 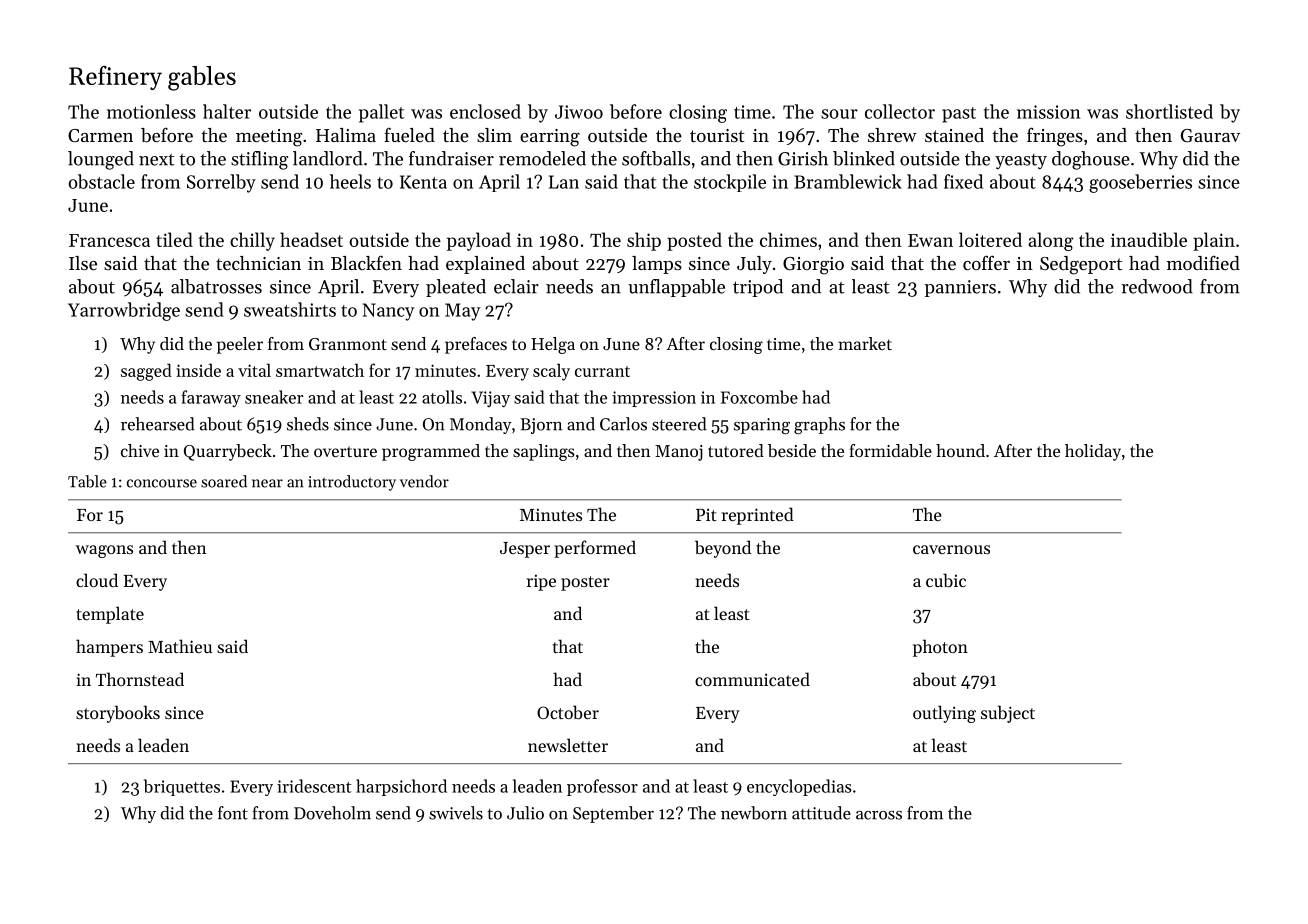 I want to click on chimes, so click(x=788, y=239).
